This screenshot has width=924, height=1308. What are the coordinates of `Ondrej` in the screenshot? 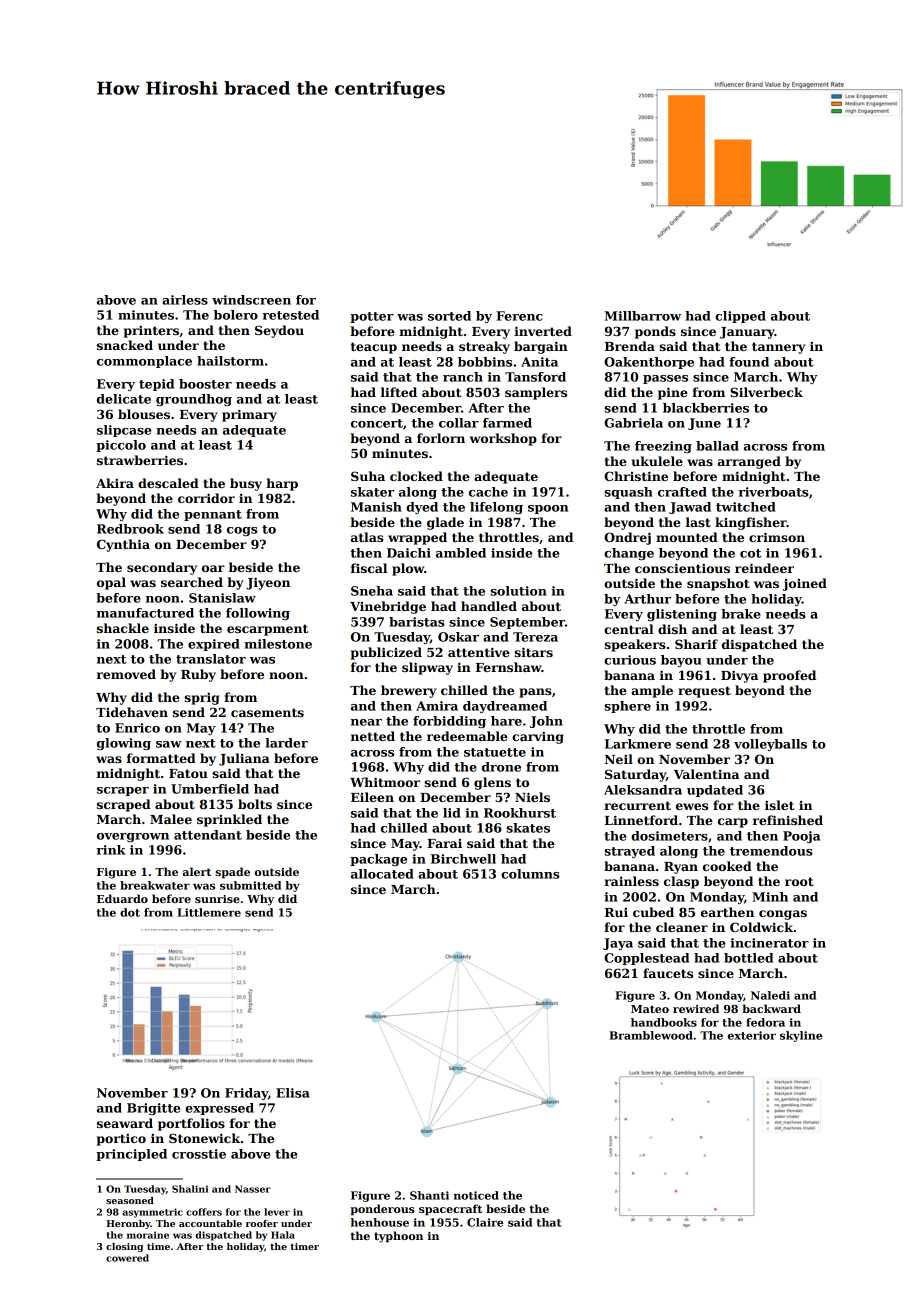 It's located at (627, 538).
